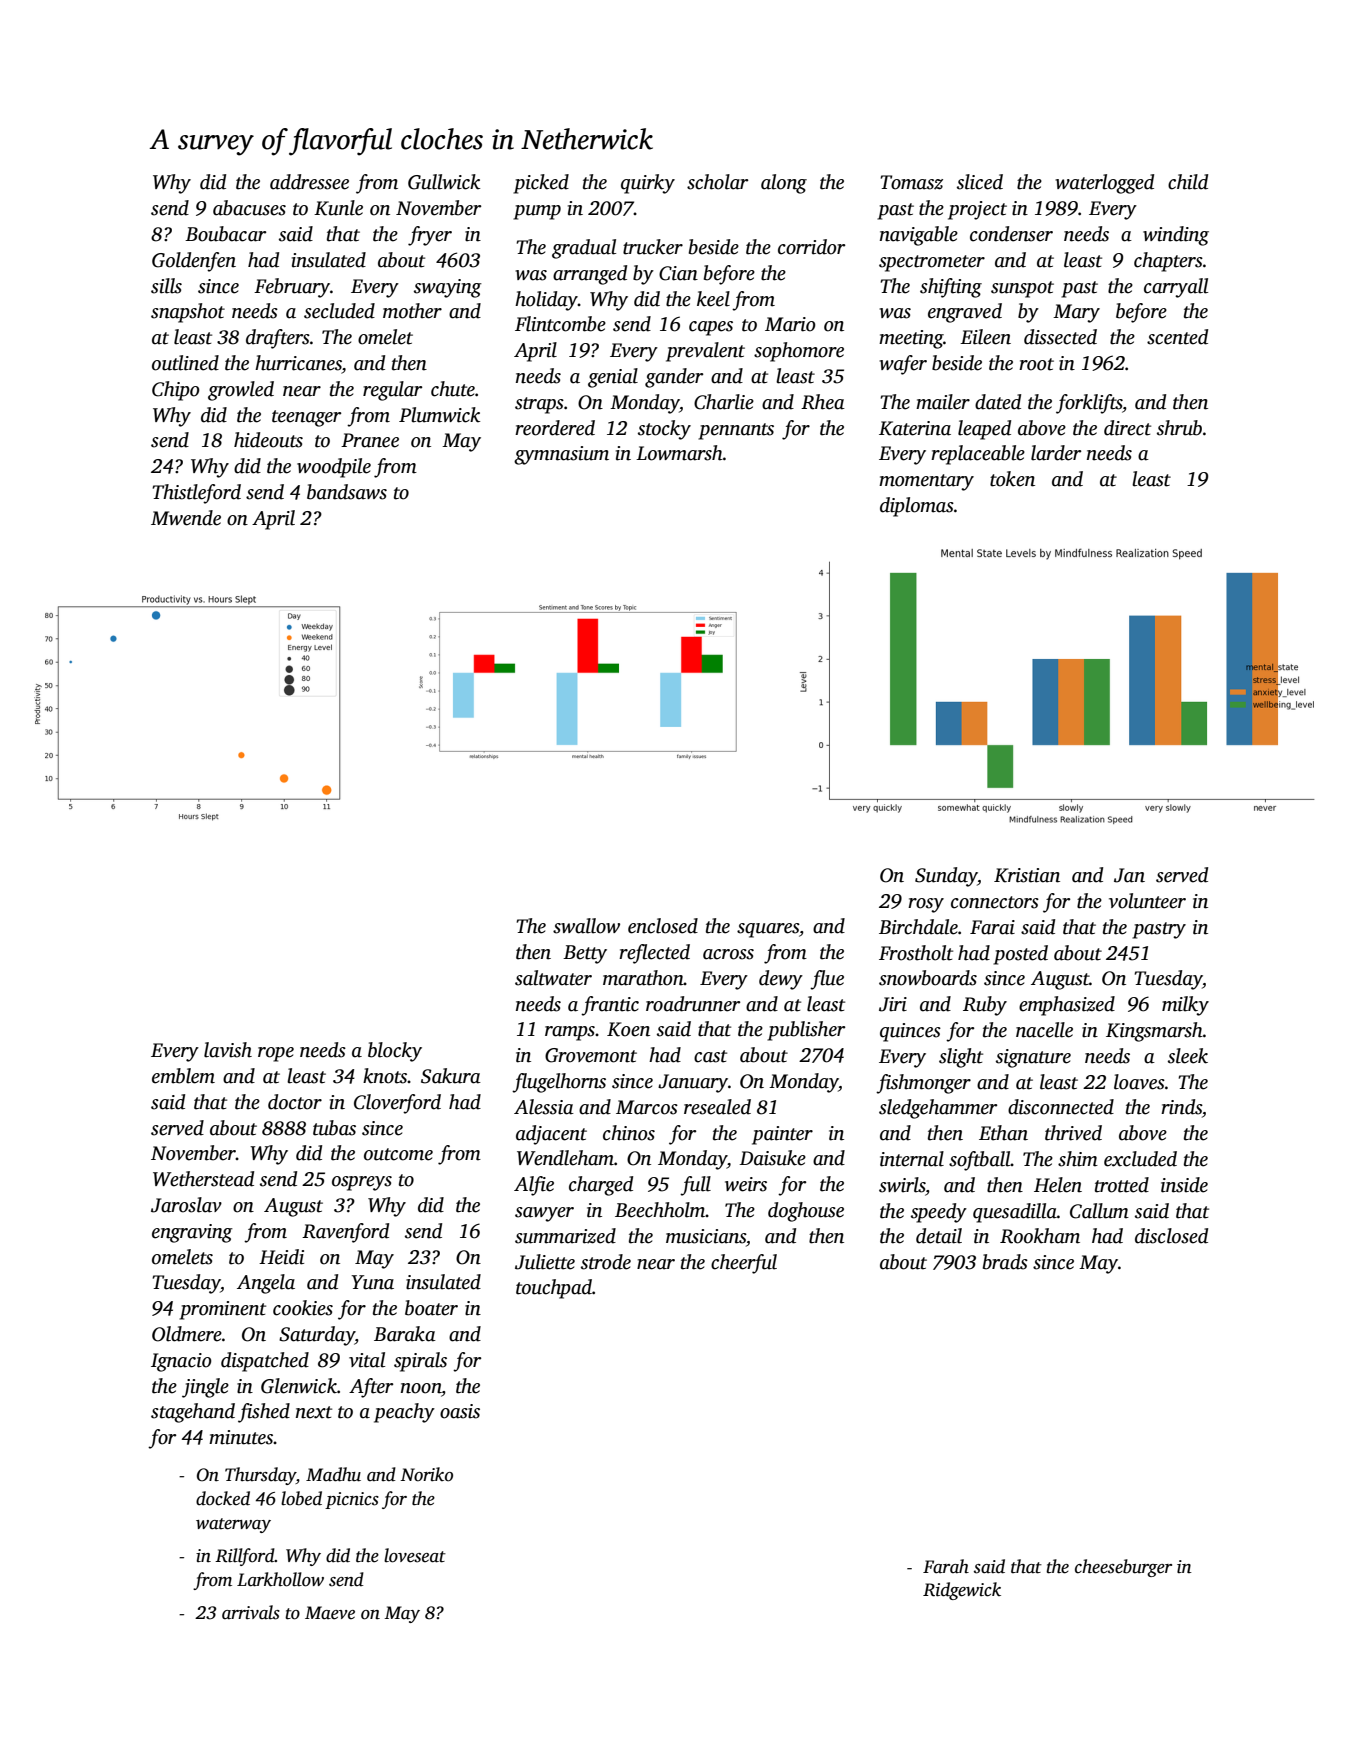  What do you see at coordinates (264, 1413) in the page?
I see `fished` at bounding box center [264, 1413].
